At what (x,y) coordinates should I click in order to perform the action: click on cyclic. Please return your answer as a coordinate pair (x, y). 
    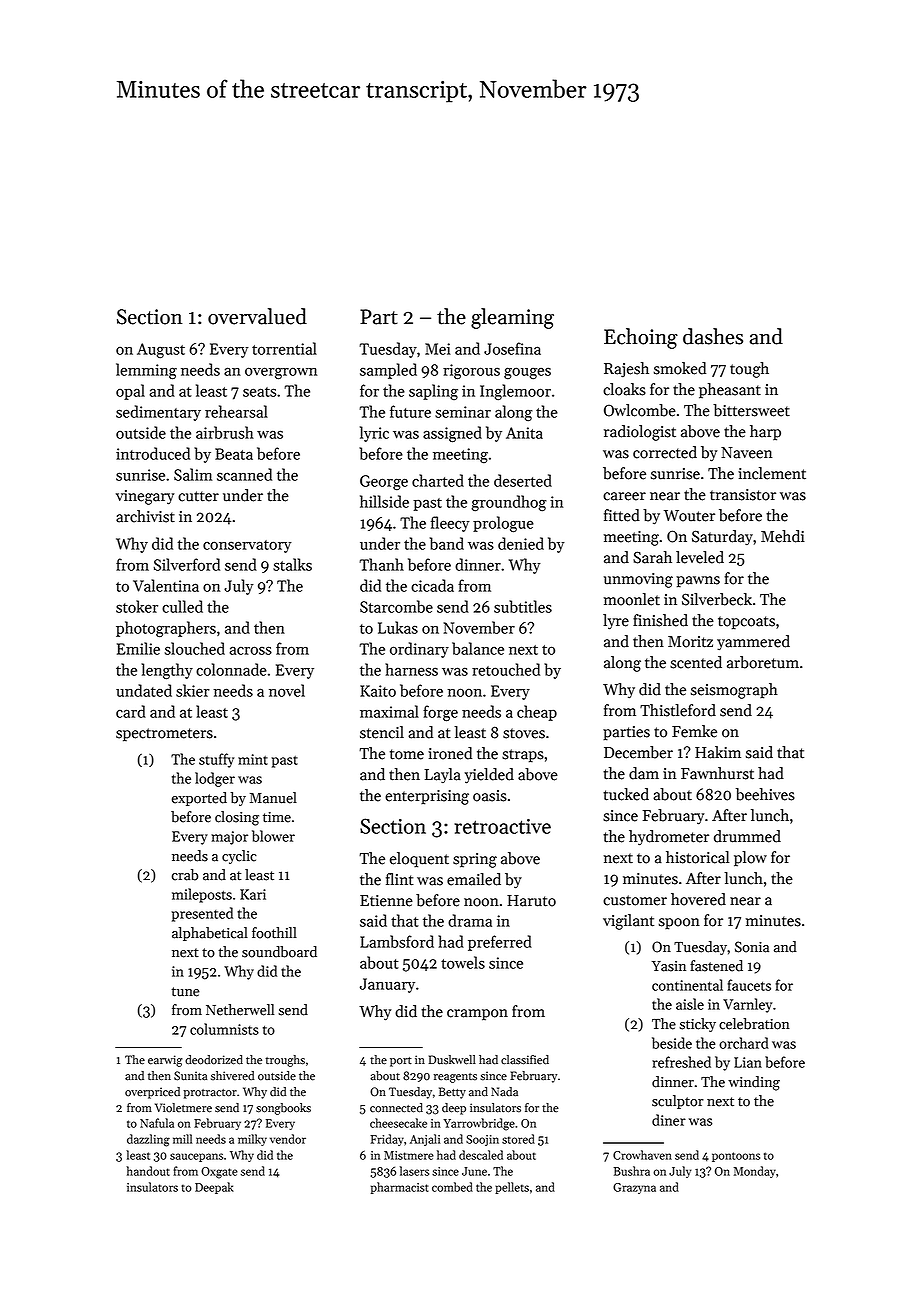
    Looking at the image, I should click on (239, 857).
